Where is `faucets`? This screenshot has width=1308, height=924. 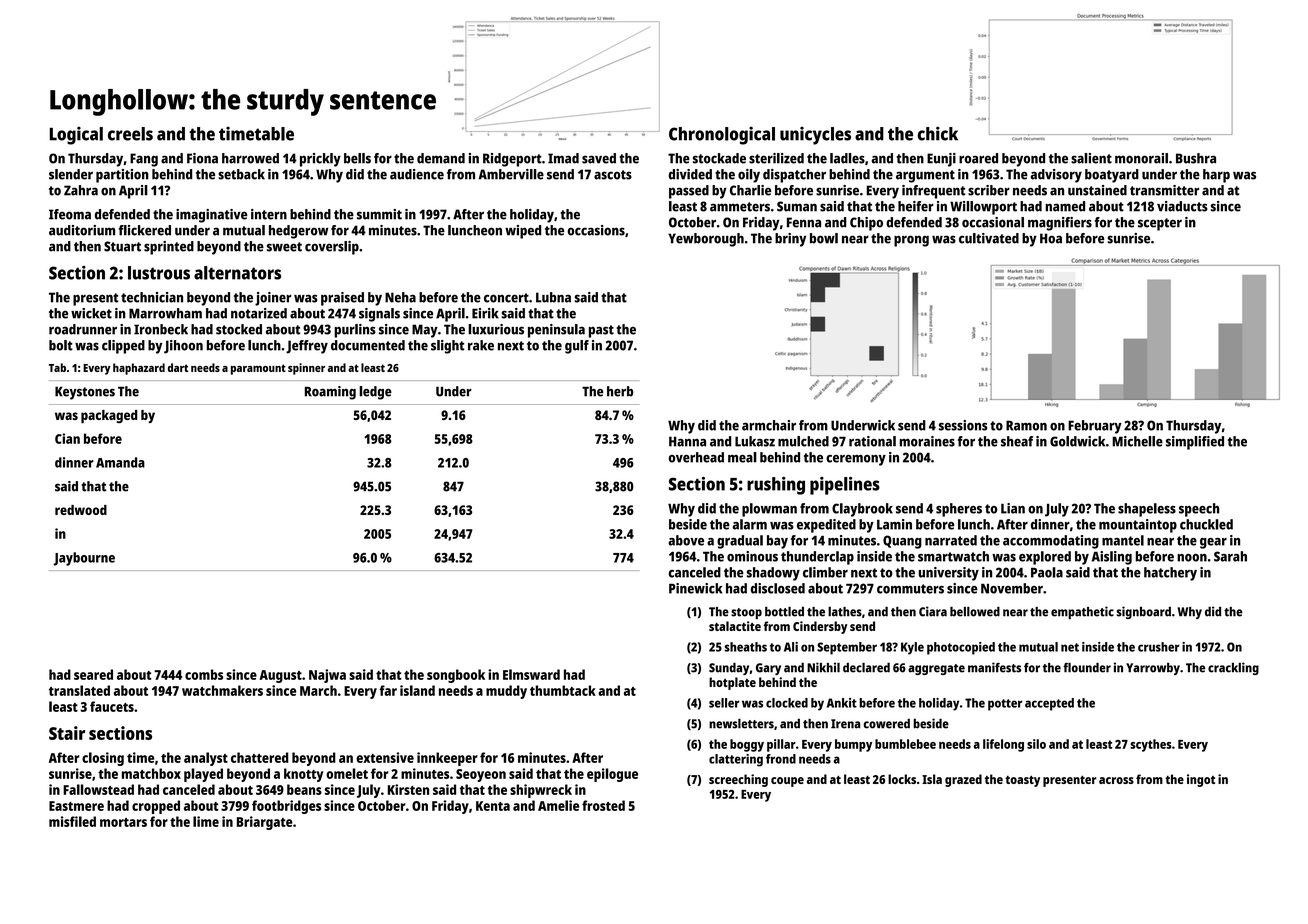 faucets is located at coordinates (112, 706).
